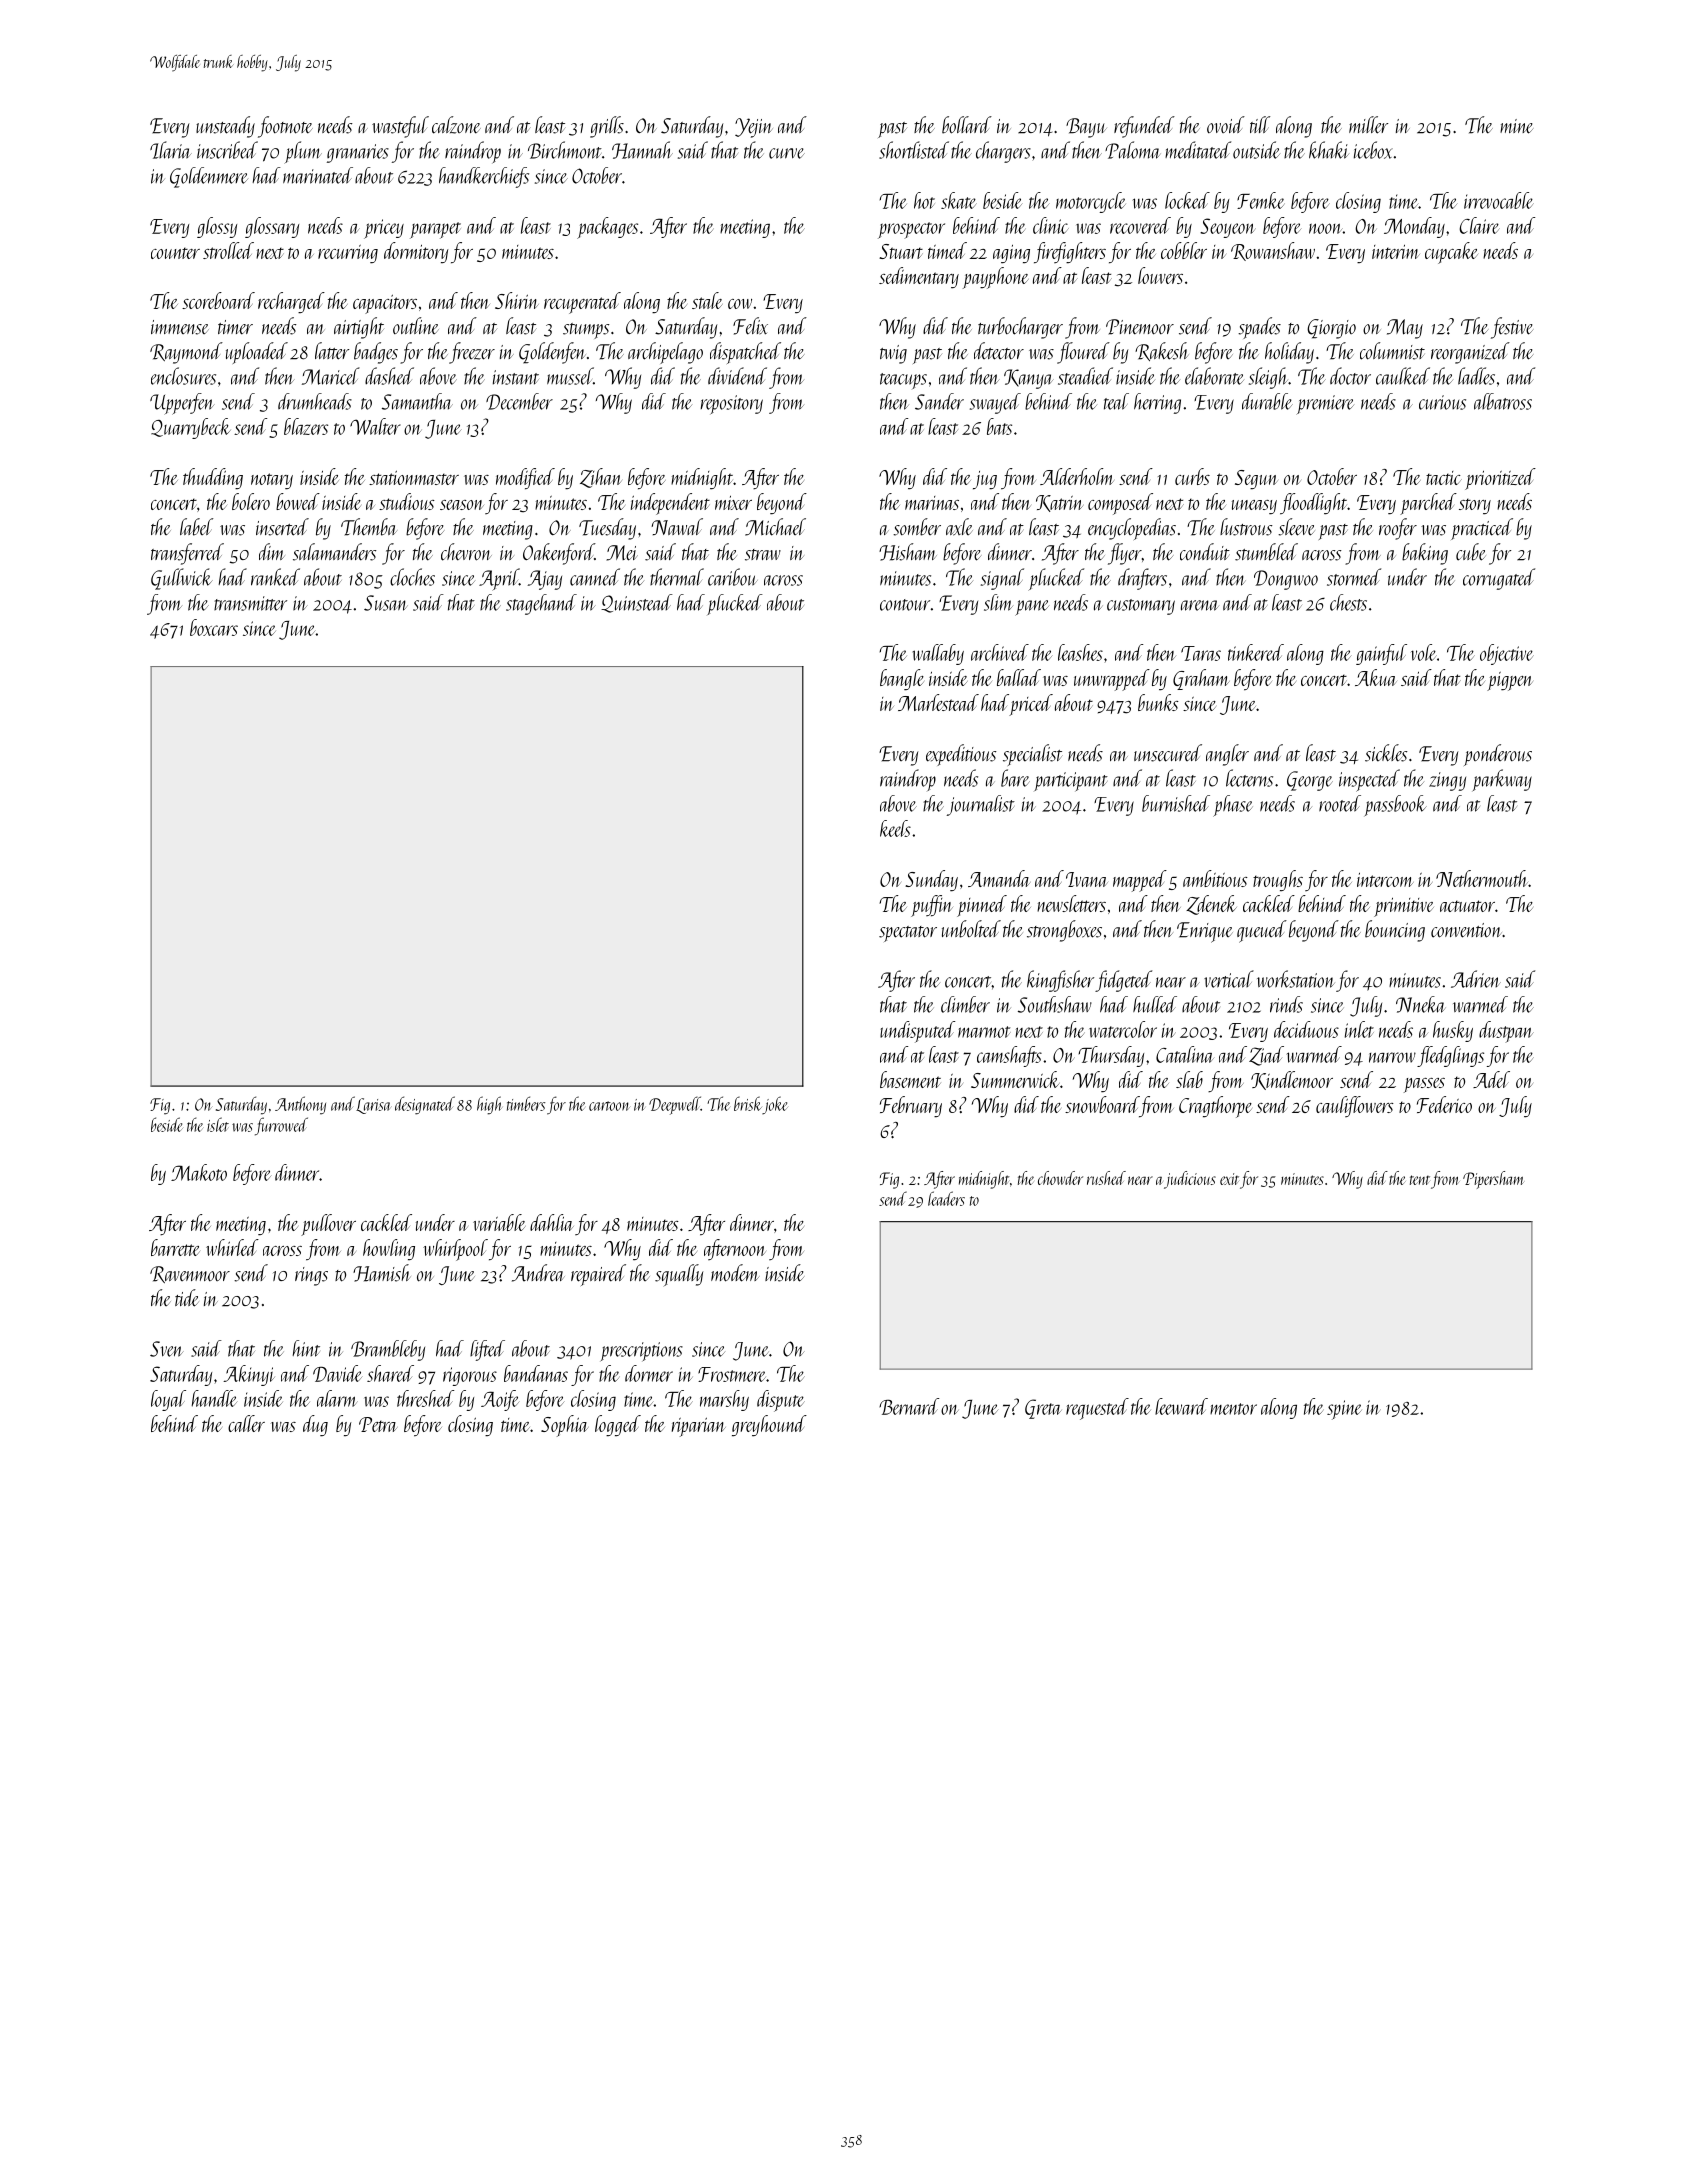 Image resolution: width=1683 pixels, height=2178 pixels. What do you see at coordinates (1398, 529) in the image?
I see `roofer` at bounding box center [1398, 529].
